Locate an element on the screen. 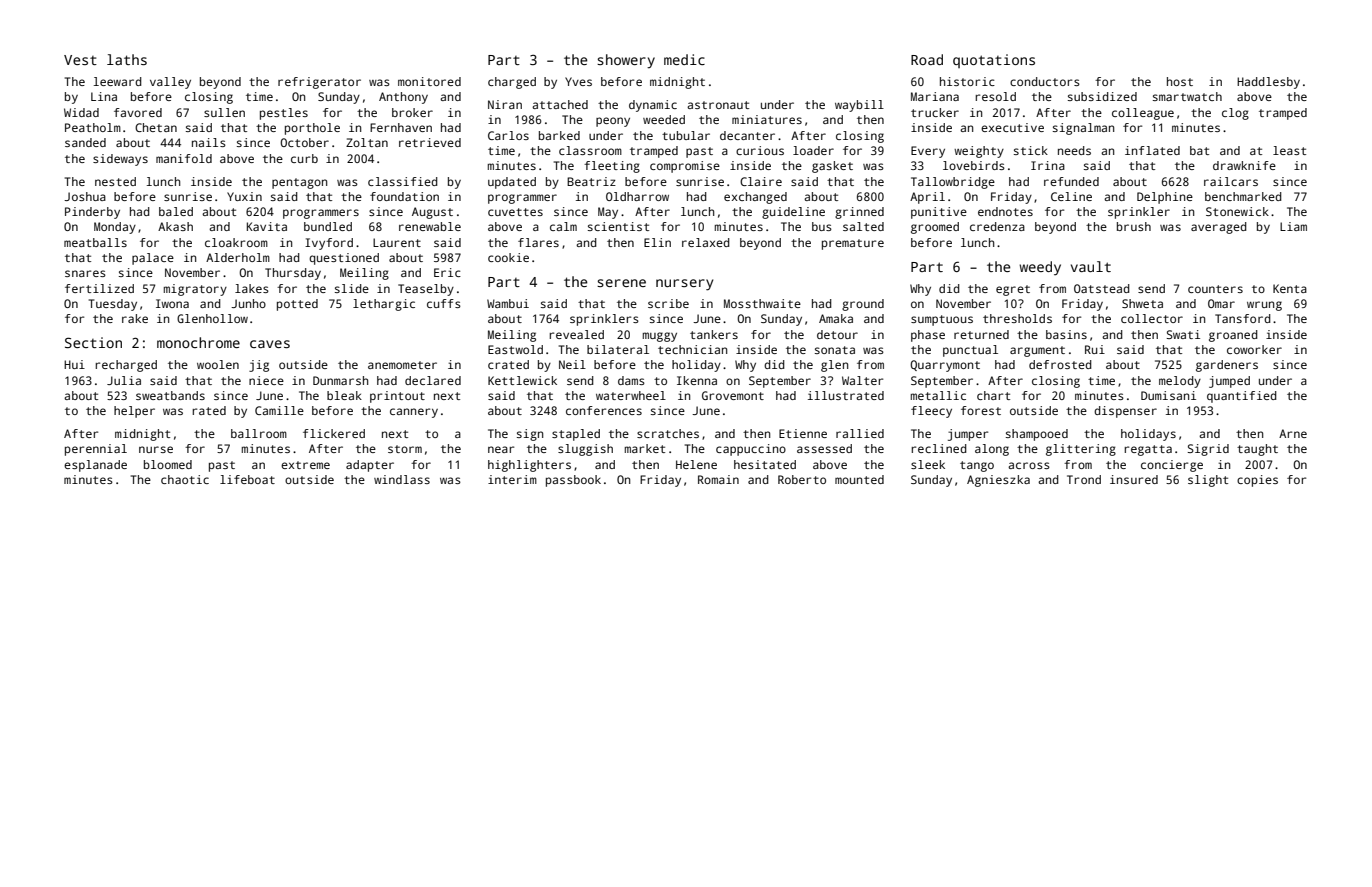 The height and width of the screenshot is (887, 1372). nails is located at coordinates (209, 142).
